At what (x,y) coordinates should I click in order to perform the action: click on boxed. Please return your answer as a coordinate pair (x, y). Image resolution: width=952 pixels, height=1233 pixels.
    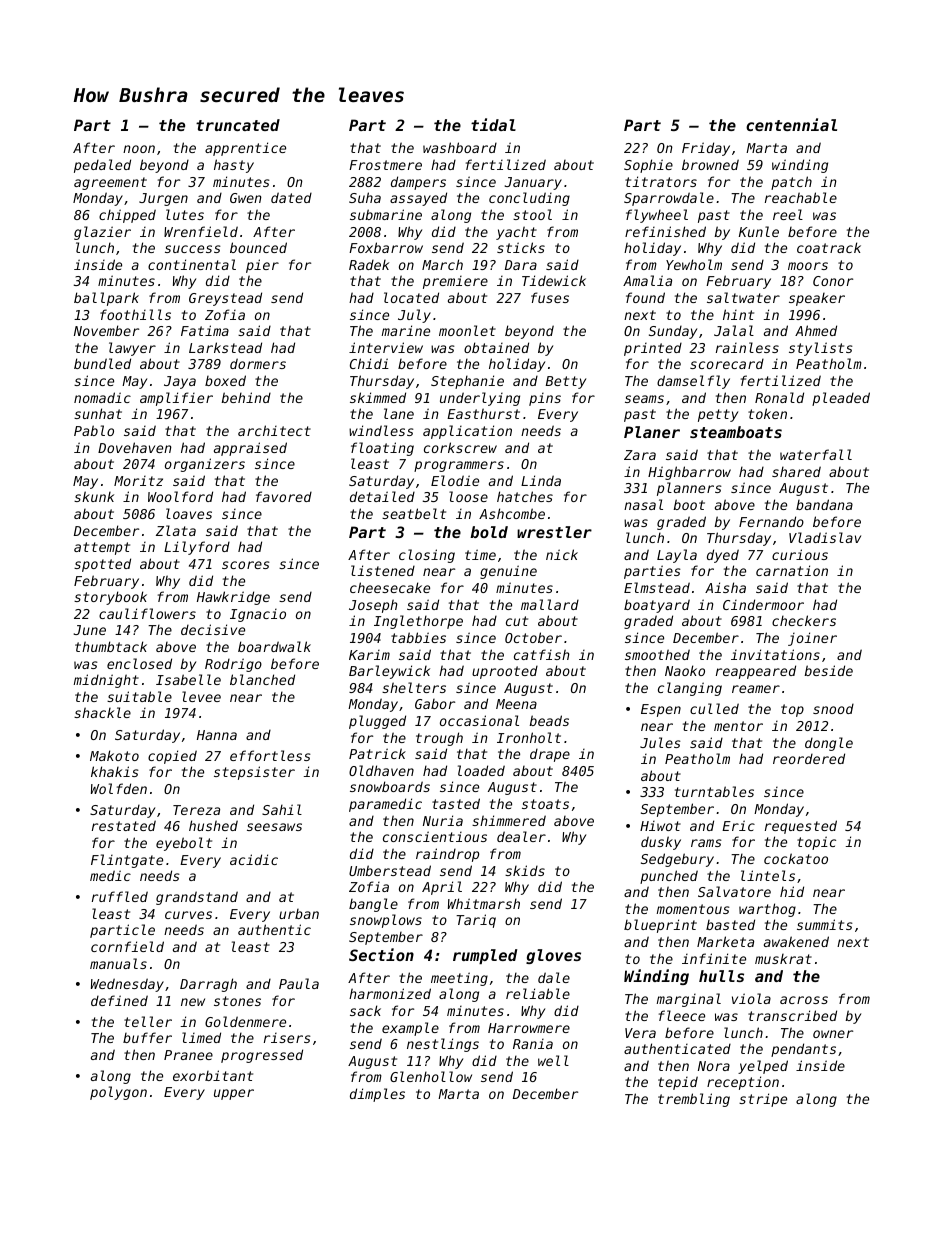
    Looking at the image, I should click on (225, 380).
